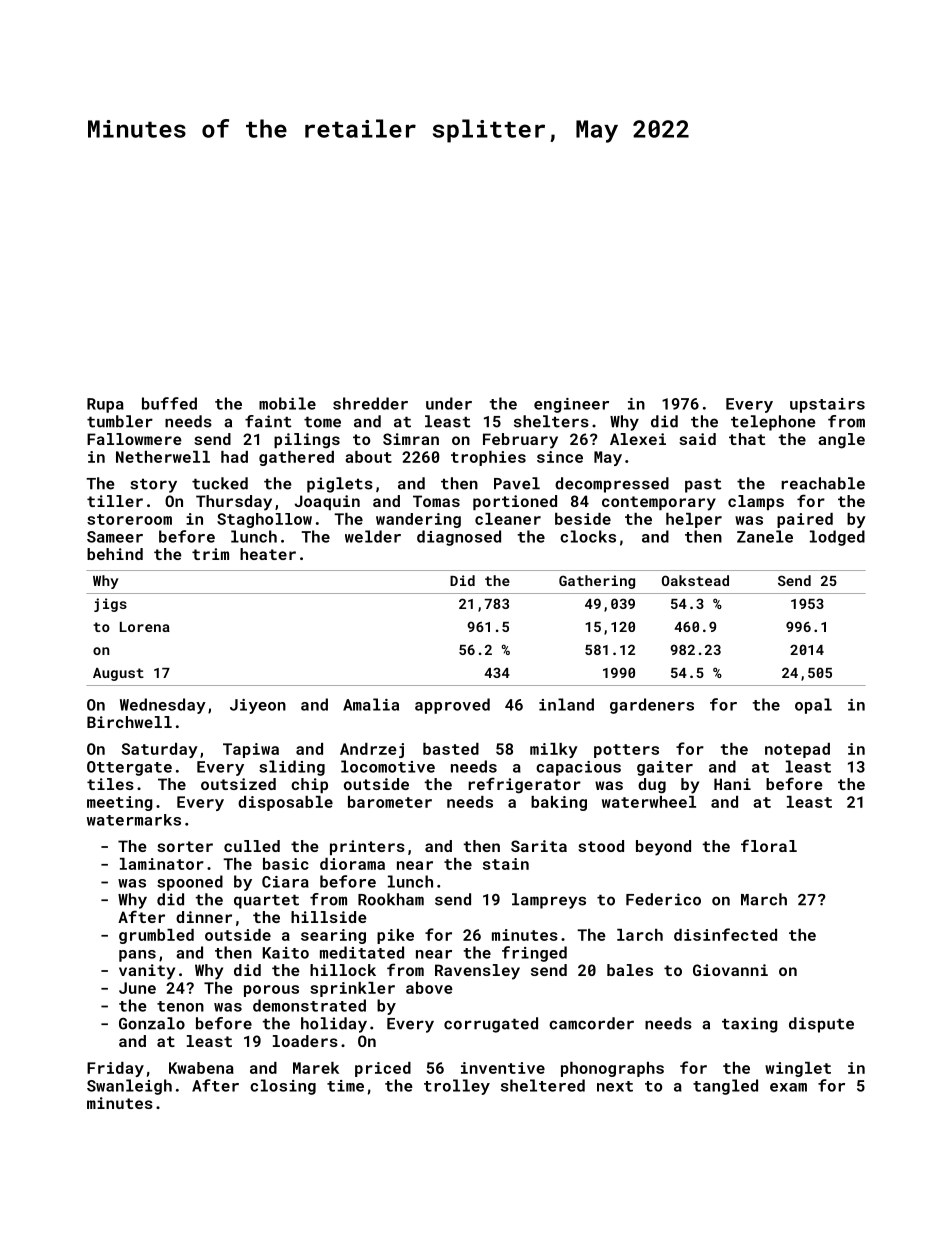  Describe the element at coordinates (452, 706) in the screenshot. I see `approved` at that location.
